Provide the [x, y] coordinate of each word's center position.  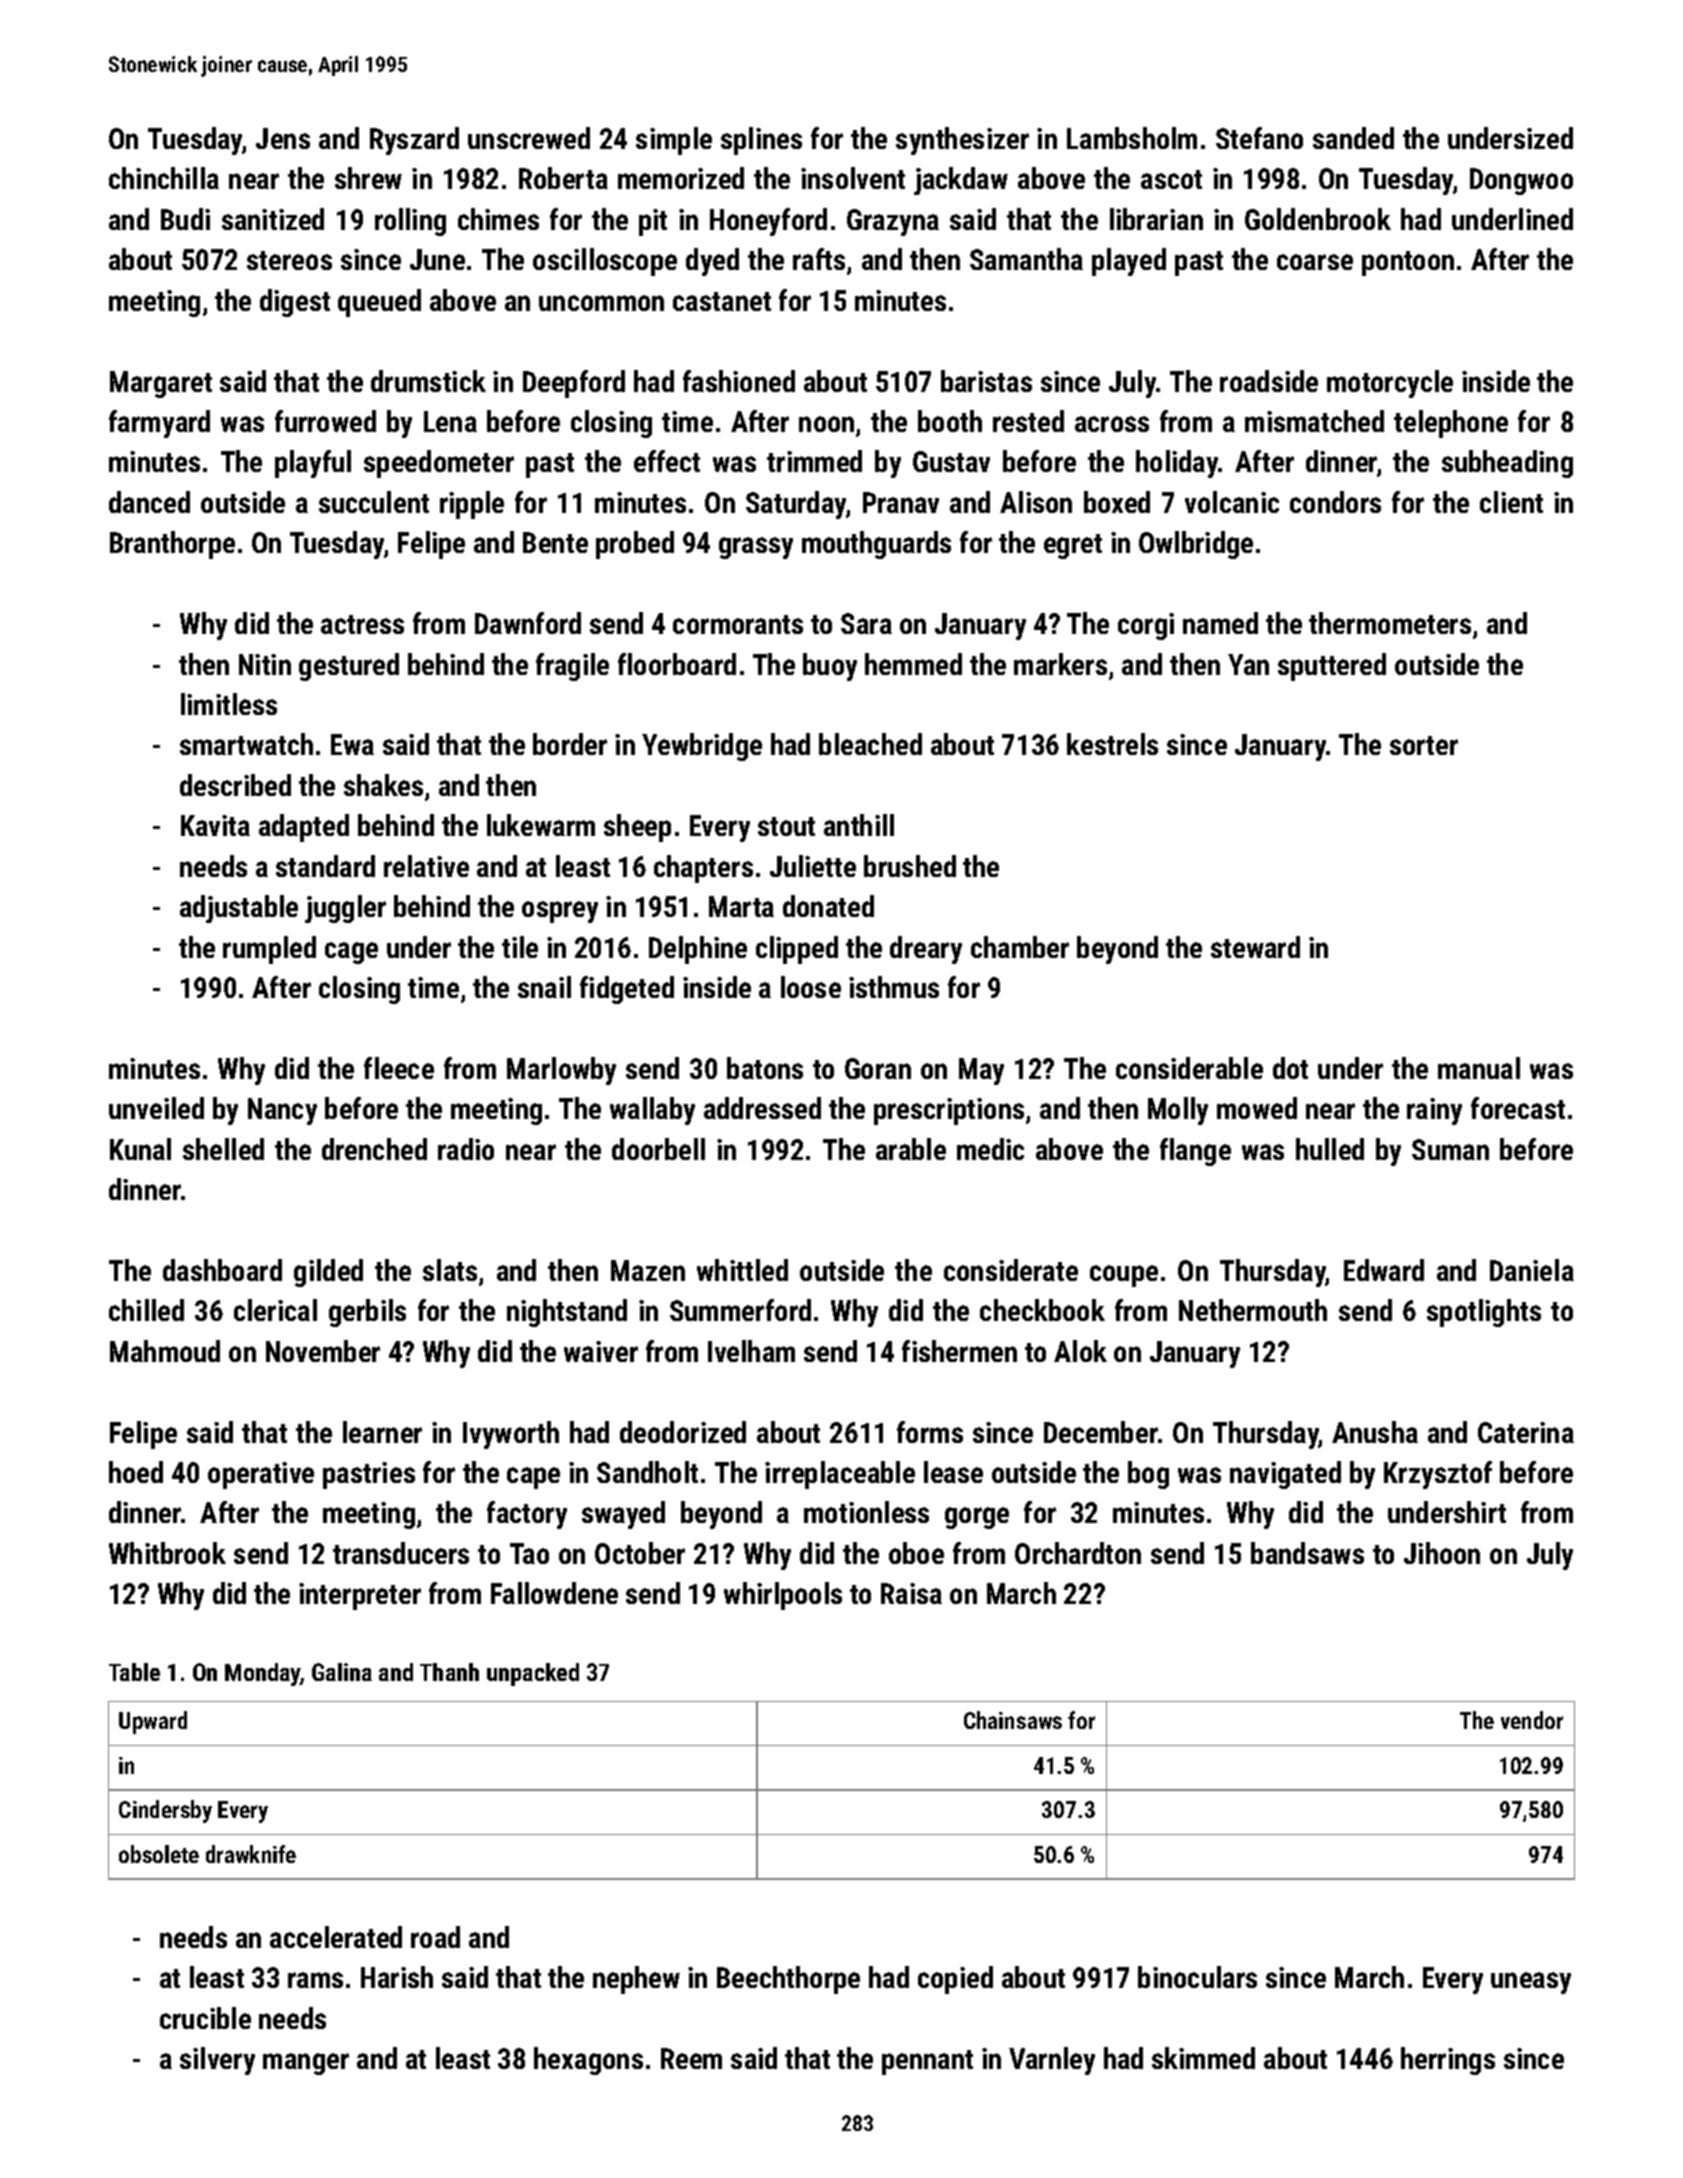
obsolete [159, 1854]
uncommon [601, 303]
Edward [1384, 1270]
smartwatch [246, 744]
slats [450, 1270]
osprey [560, 912]
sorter [1424, 745]
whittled [742, 1270]
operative [261, 1475]
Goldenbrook [1318, 219]
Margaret [161, 384]
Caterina [1526, 1432]
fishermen [959, 1351]
